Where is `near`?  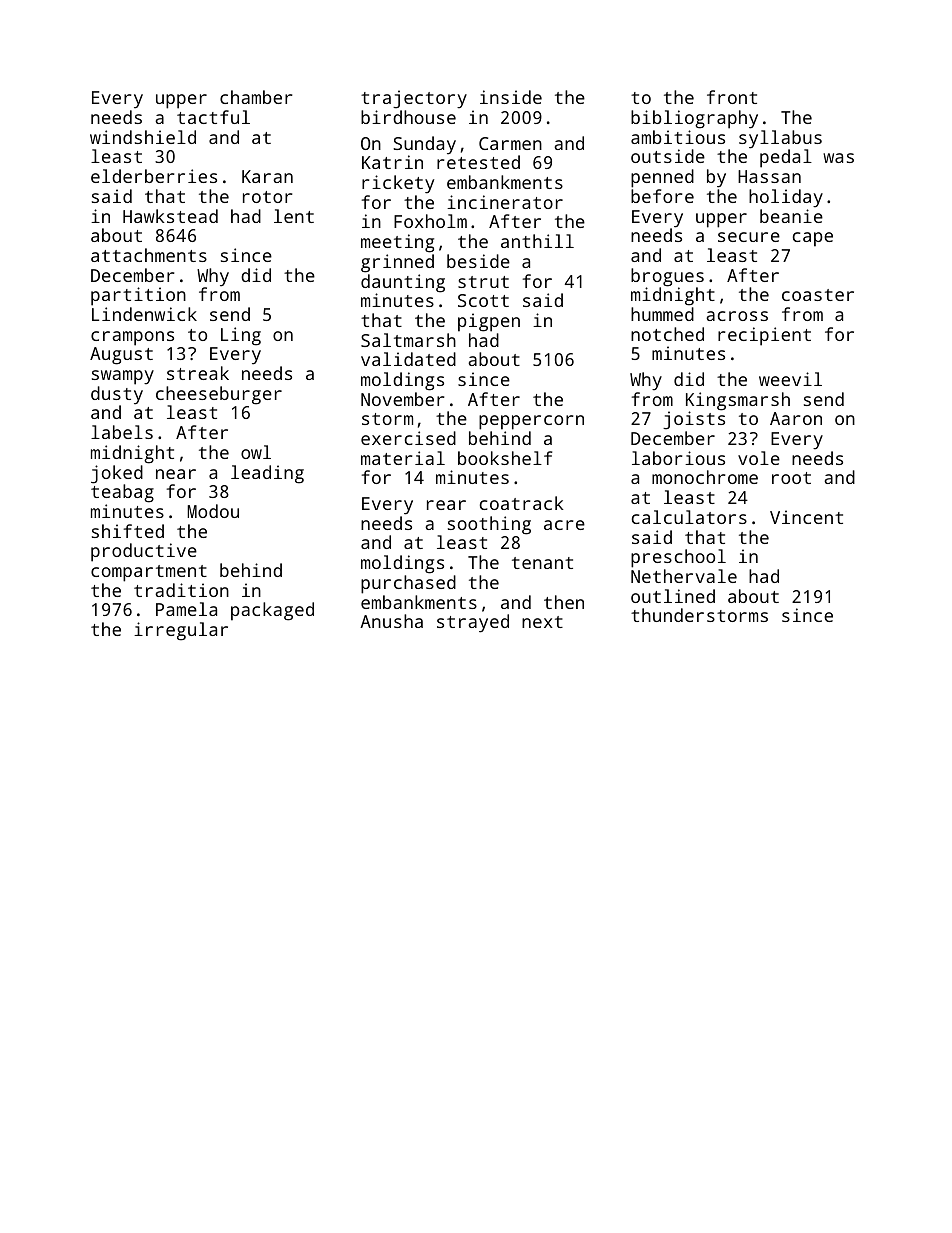 near is located at coordinates (176, 474).
